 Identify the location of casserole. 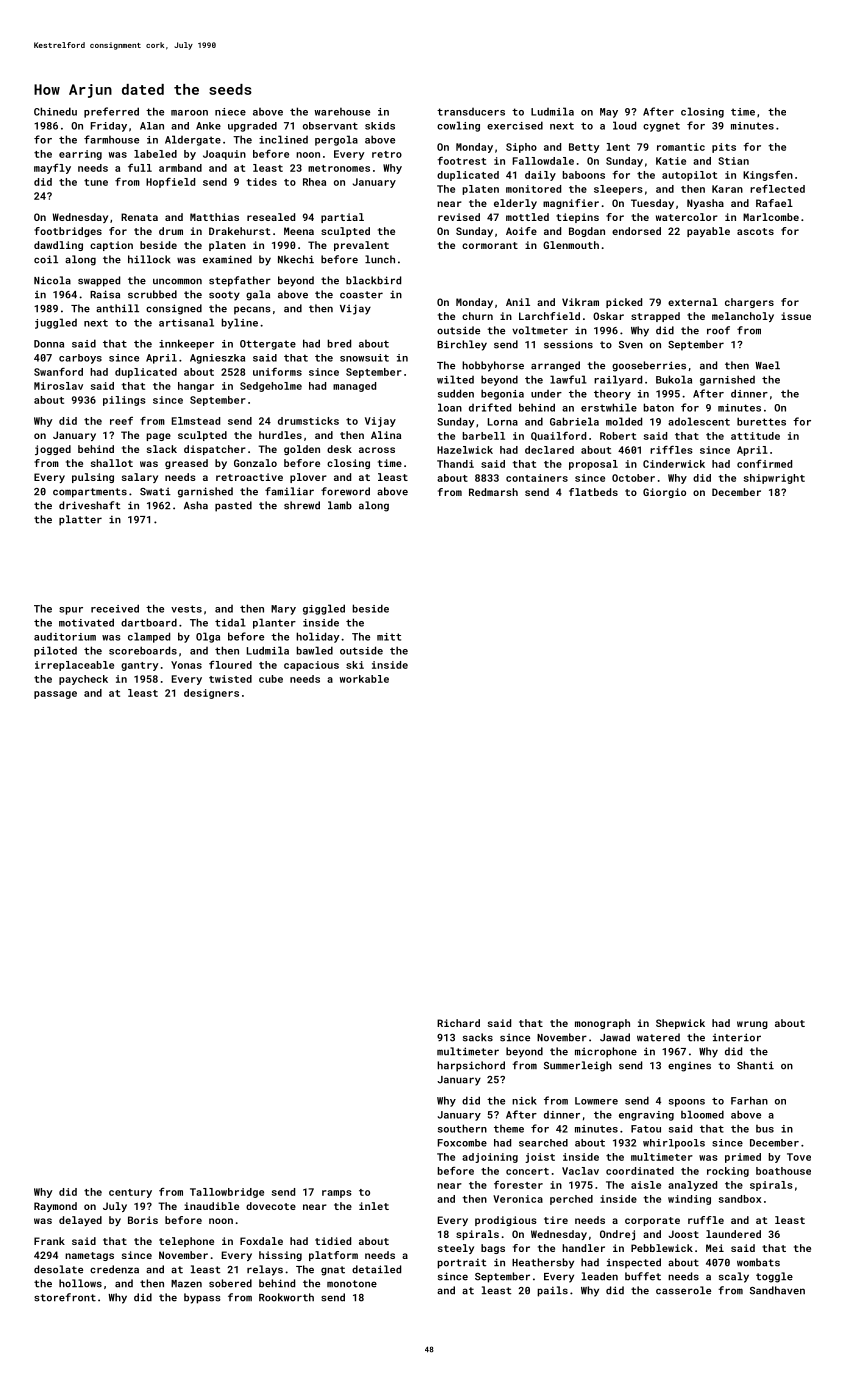
(683, 1290).
